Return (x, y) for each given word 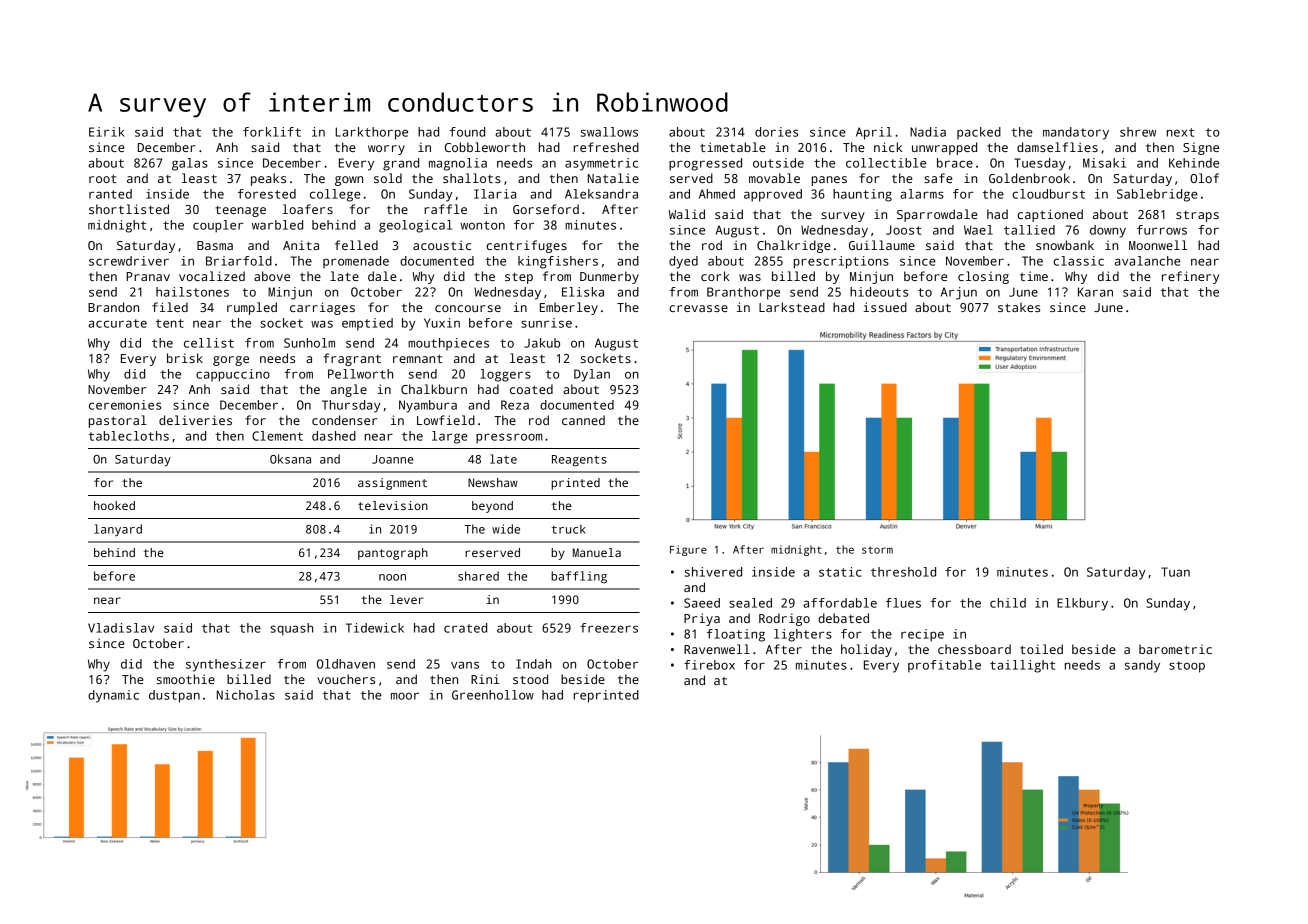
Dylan (592, 375)
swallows (609, 132)
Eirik (107, 132)
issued (885, 307)
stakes (1019, 307)
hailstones (192, 292)
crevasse (698, 308)
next (1181, 132)
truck (569, 529)
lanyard (118, 530)
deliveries (195, 420)
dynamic (113, 696)
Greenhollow (493, 695)
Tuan (1175, 572)
